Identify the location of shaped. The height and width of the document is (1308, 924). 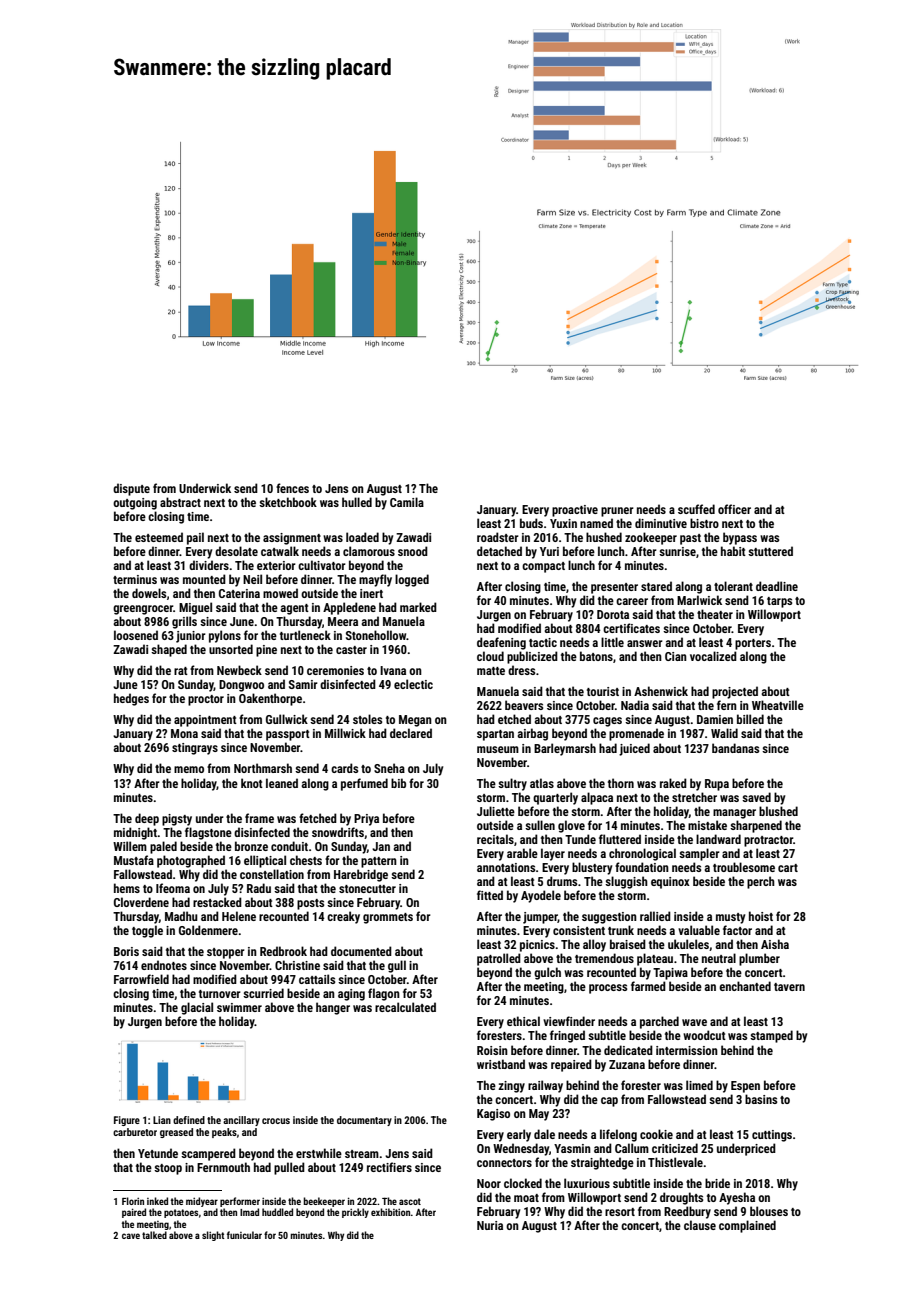
(169, 650).
